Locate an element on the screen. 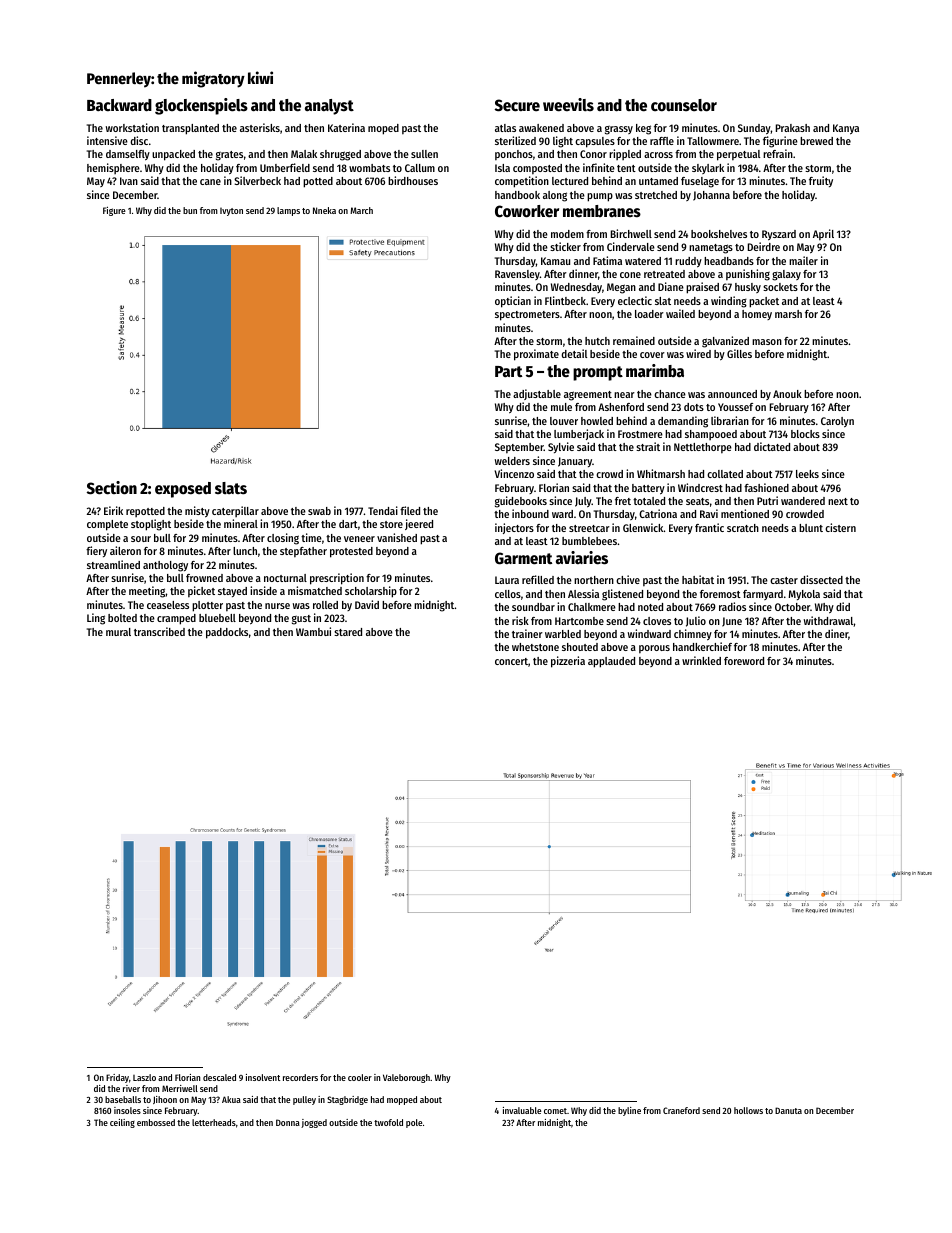 The image size is (952, 1233). insoles is located at coordinates (127, 1110).
